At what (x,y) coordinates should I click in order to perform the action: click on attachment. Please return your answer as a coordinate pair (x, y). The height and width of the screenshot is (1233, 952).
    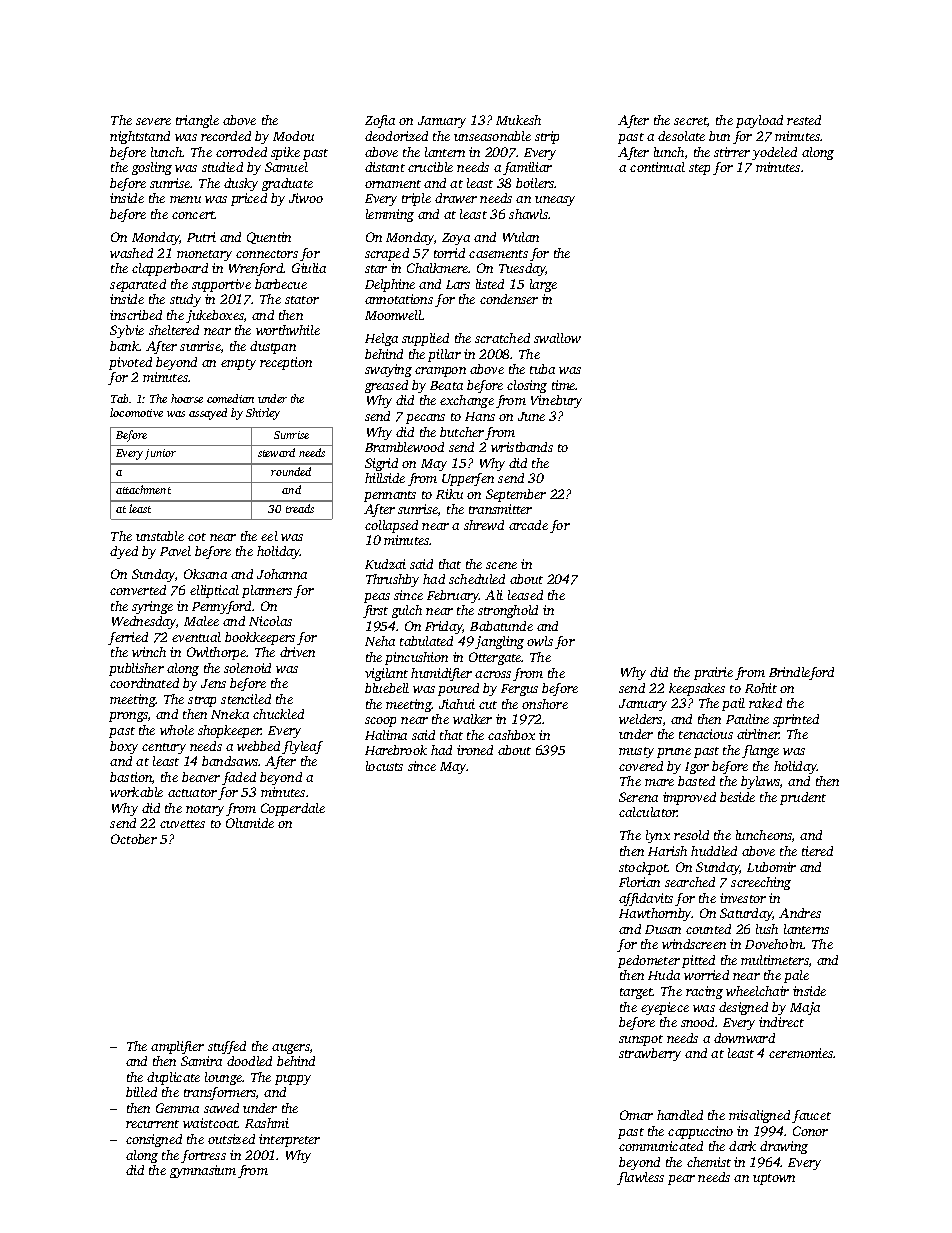
    Looking at the image, I should click on (143, 489).
